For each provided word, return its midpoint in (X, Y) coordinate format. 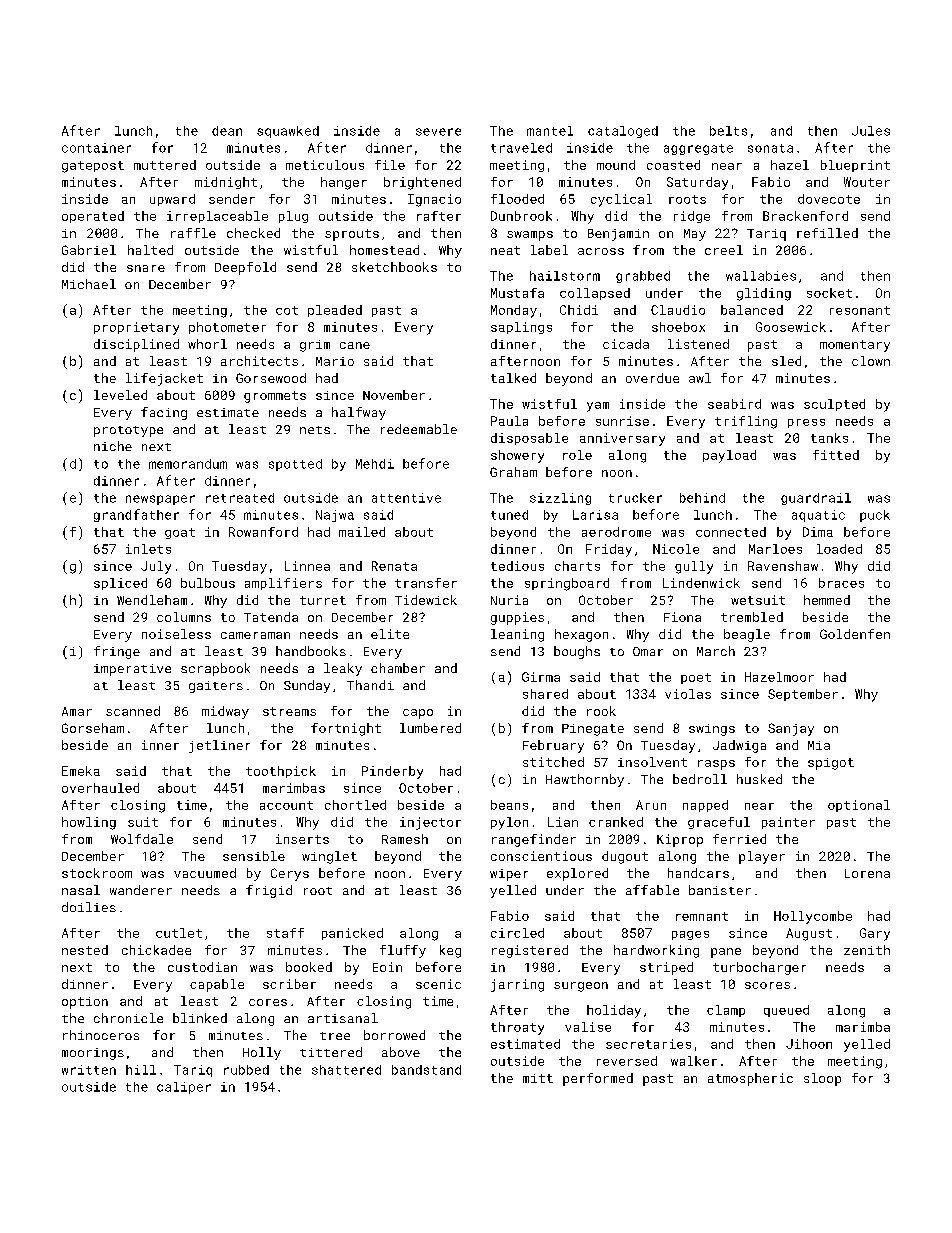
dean (227, 131)
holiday (614, 1011)
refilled (827, 233)
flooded (517, 199)
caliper (184, 1088)
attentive (406, 498)
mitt (538, 1078)
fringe (117, 652)
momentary (855, 346)
